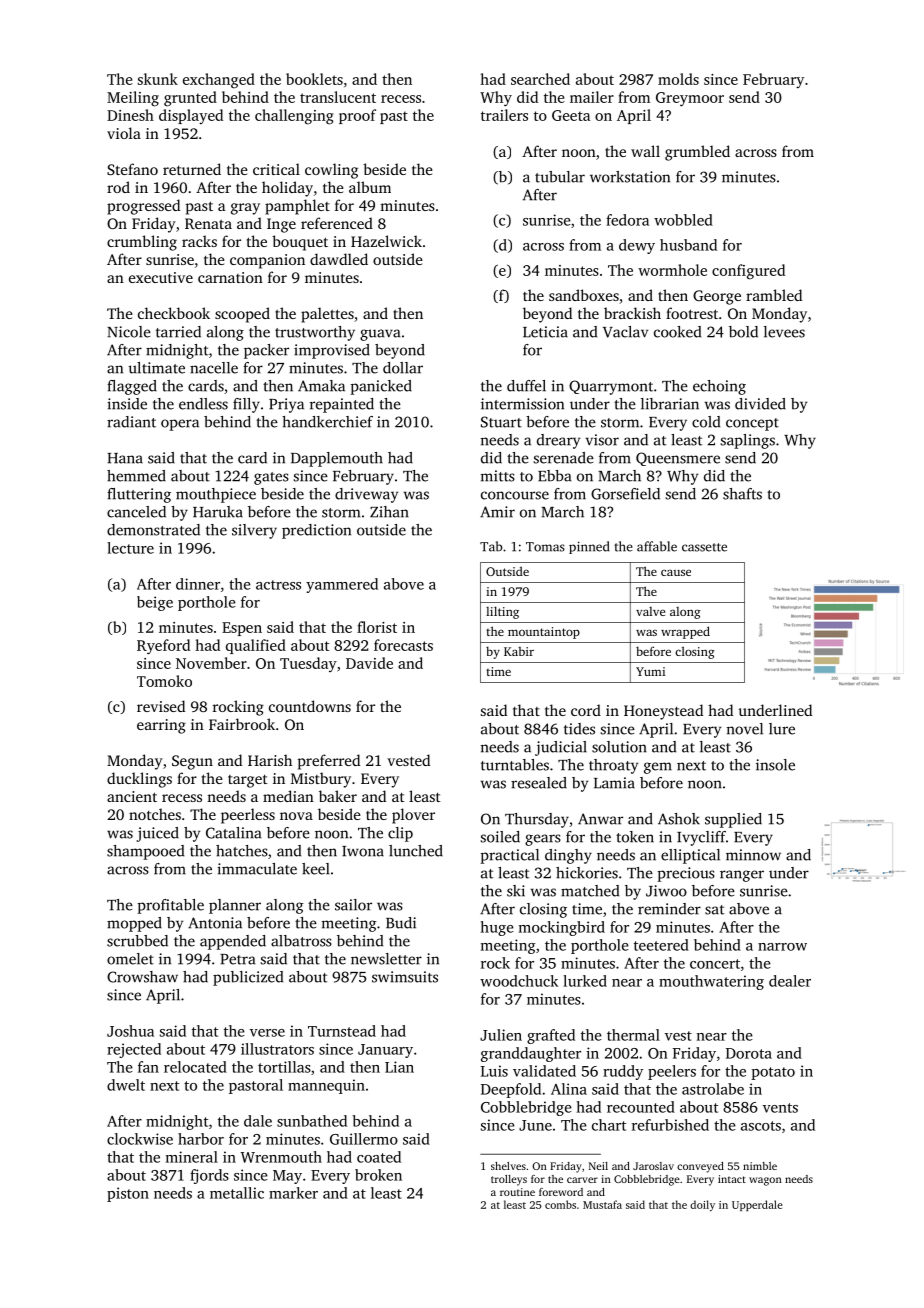 The image size is (924, 1308). Describe the element at coordinates (526, 386) in the screenshot. I see `duffel` at that location.
